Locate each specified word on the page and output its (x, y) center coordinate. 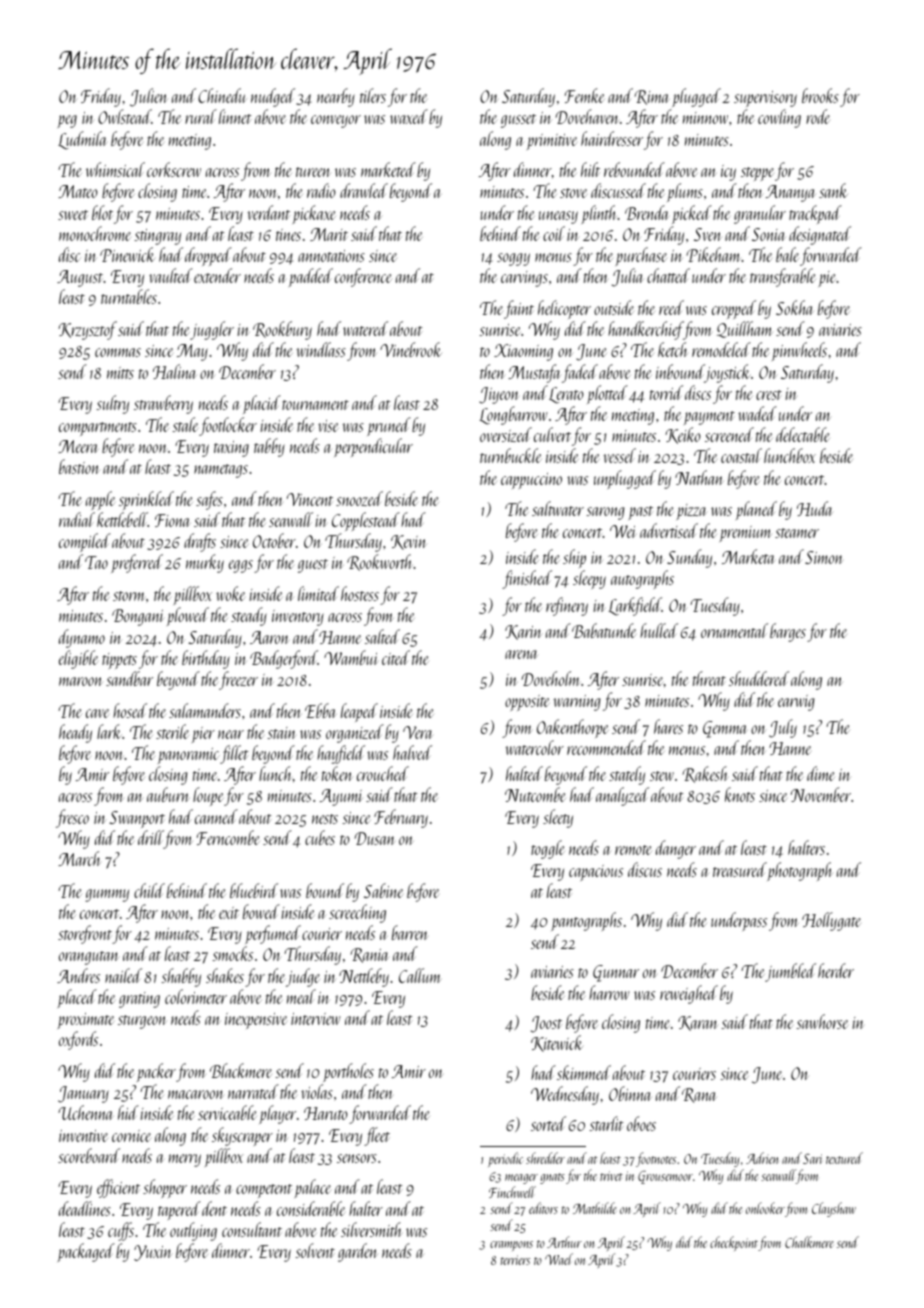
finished (527, 579)
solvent (315, 1250)
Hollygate (831, 921)
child (149, 890)
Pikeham (714, 254)
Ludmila (82, 140)
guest (313, 566)
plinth (599, 214)
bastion (79, 466)
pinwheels (799, 351)
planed (756, 510)
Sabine (383, 890)
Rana (699, 1095)
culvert (552, 434)
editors (543, 1208)
